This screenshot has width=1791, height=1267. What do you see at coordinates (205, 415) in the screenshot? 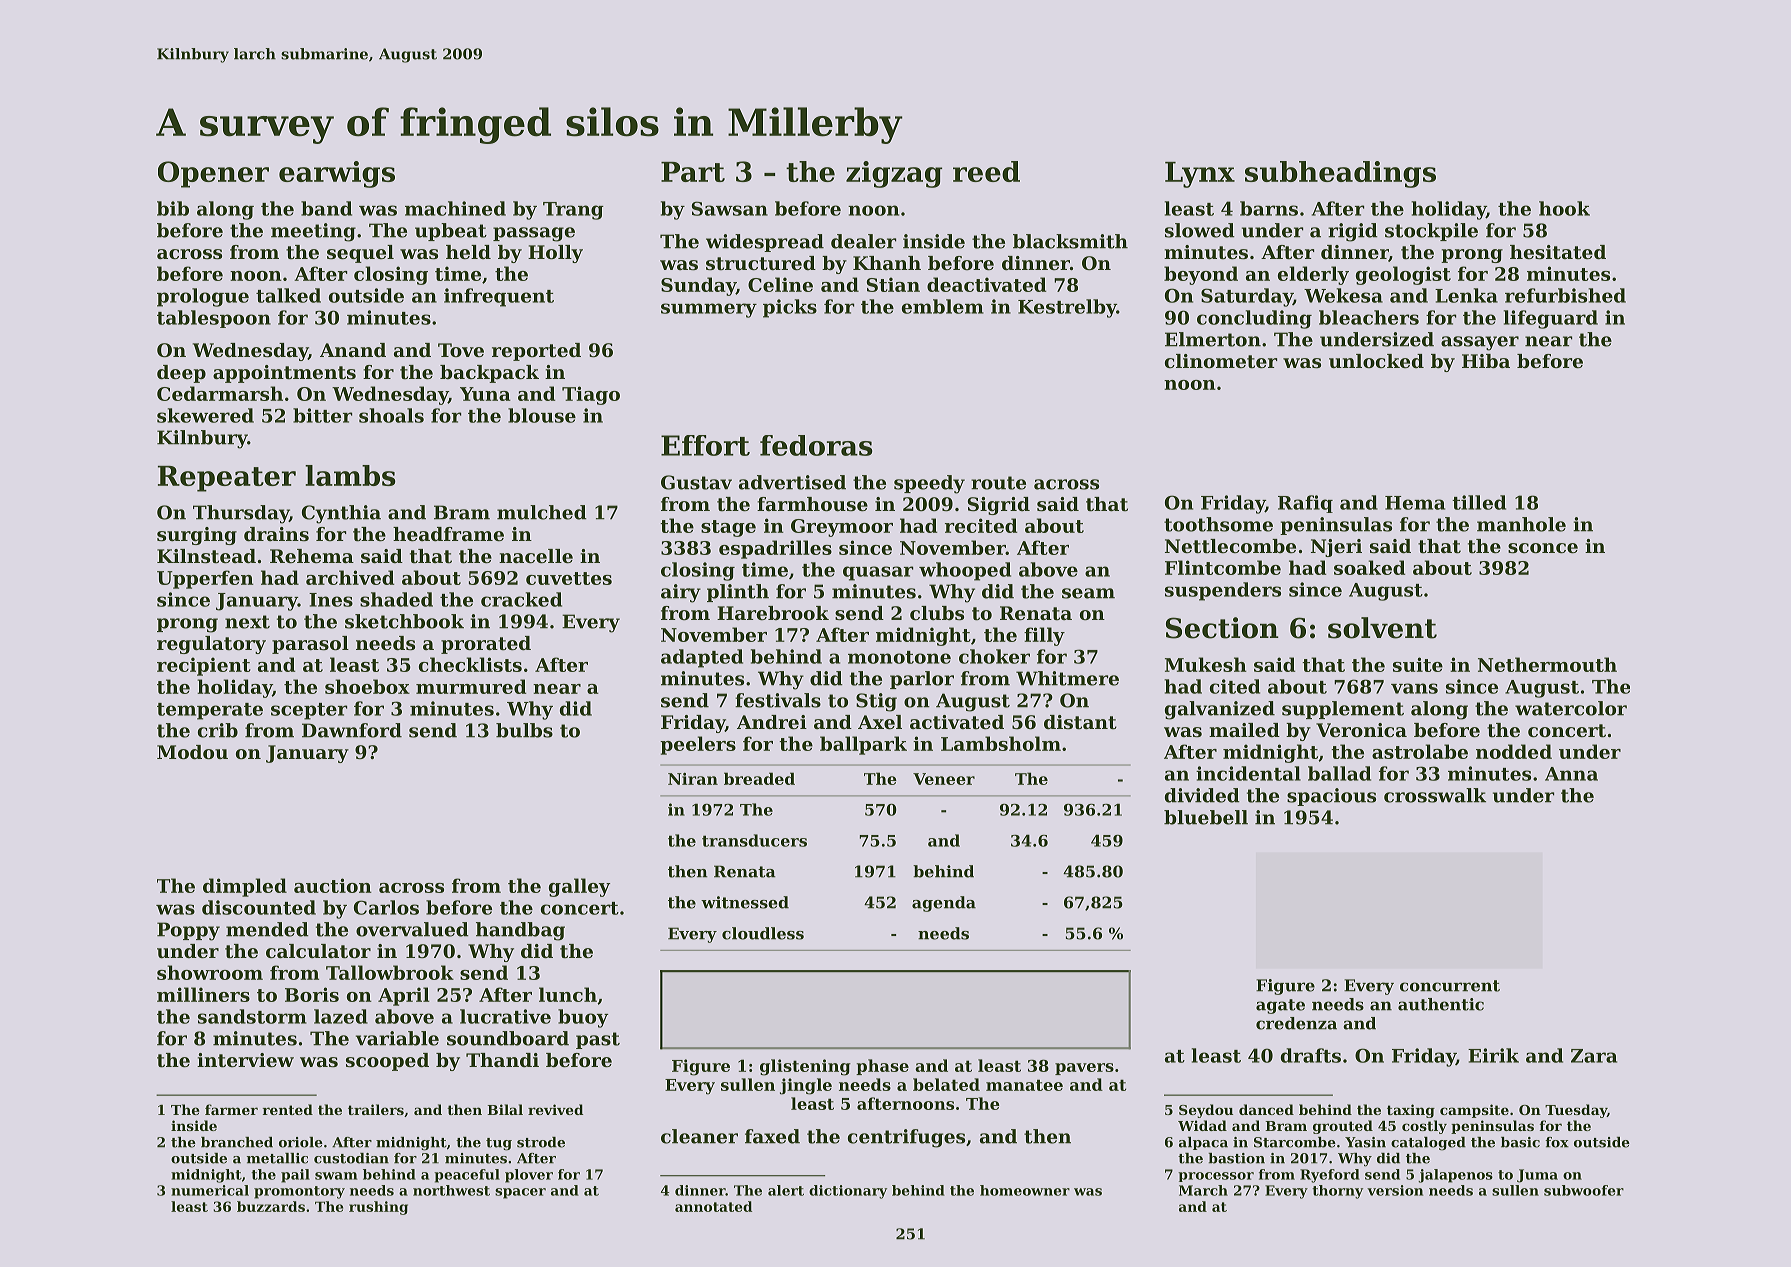
I see `skewered` at bounding box center [205, 415].
